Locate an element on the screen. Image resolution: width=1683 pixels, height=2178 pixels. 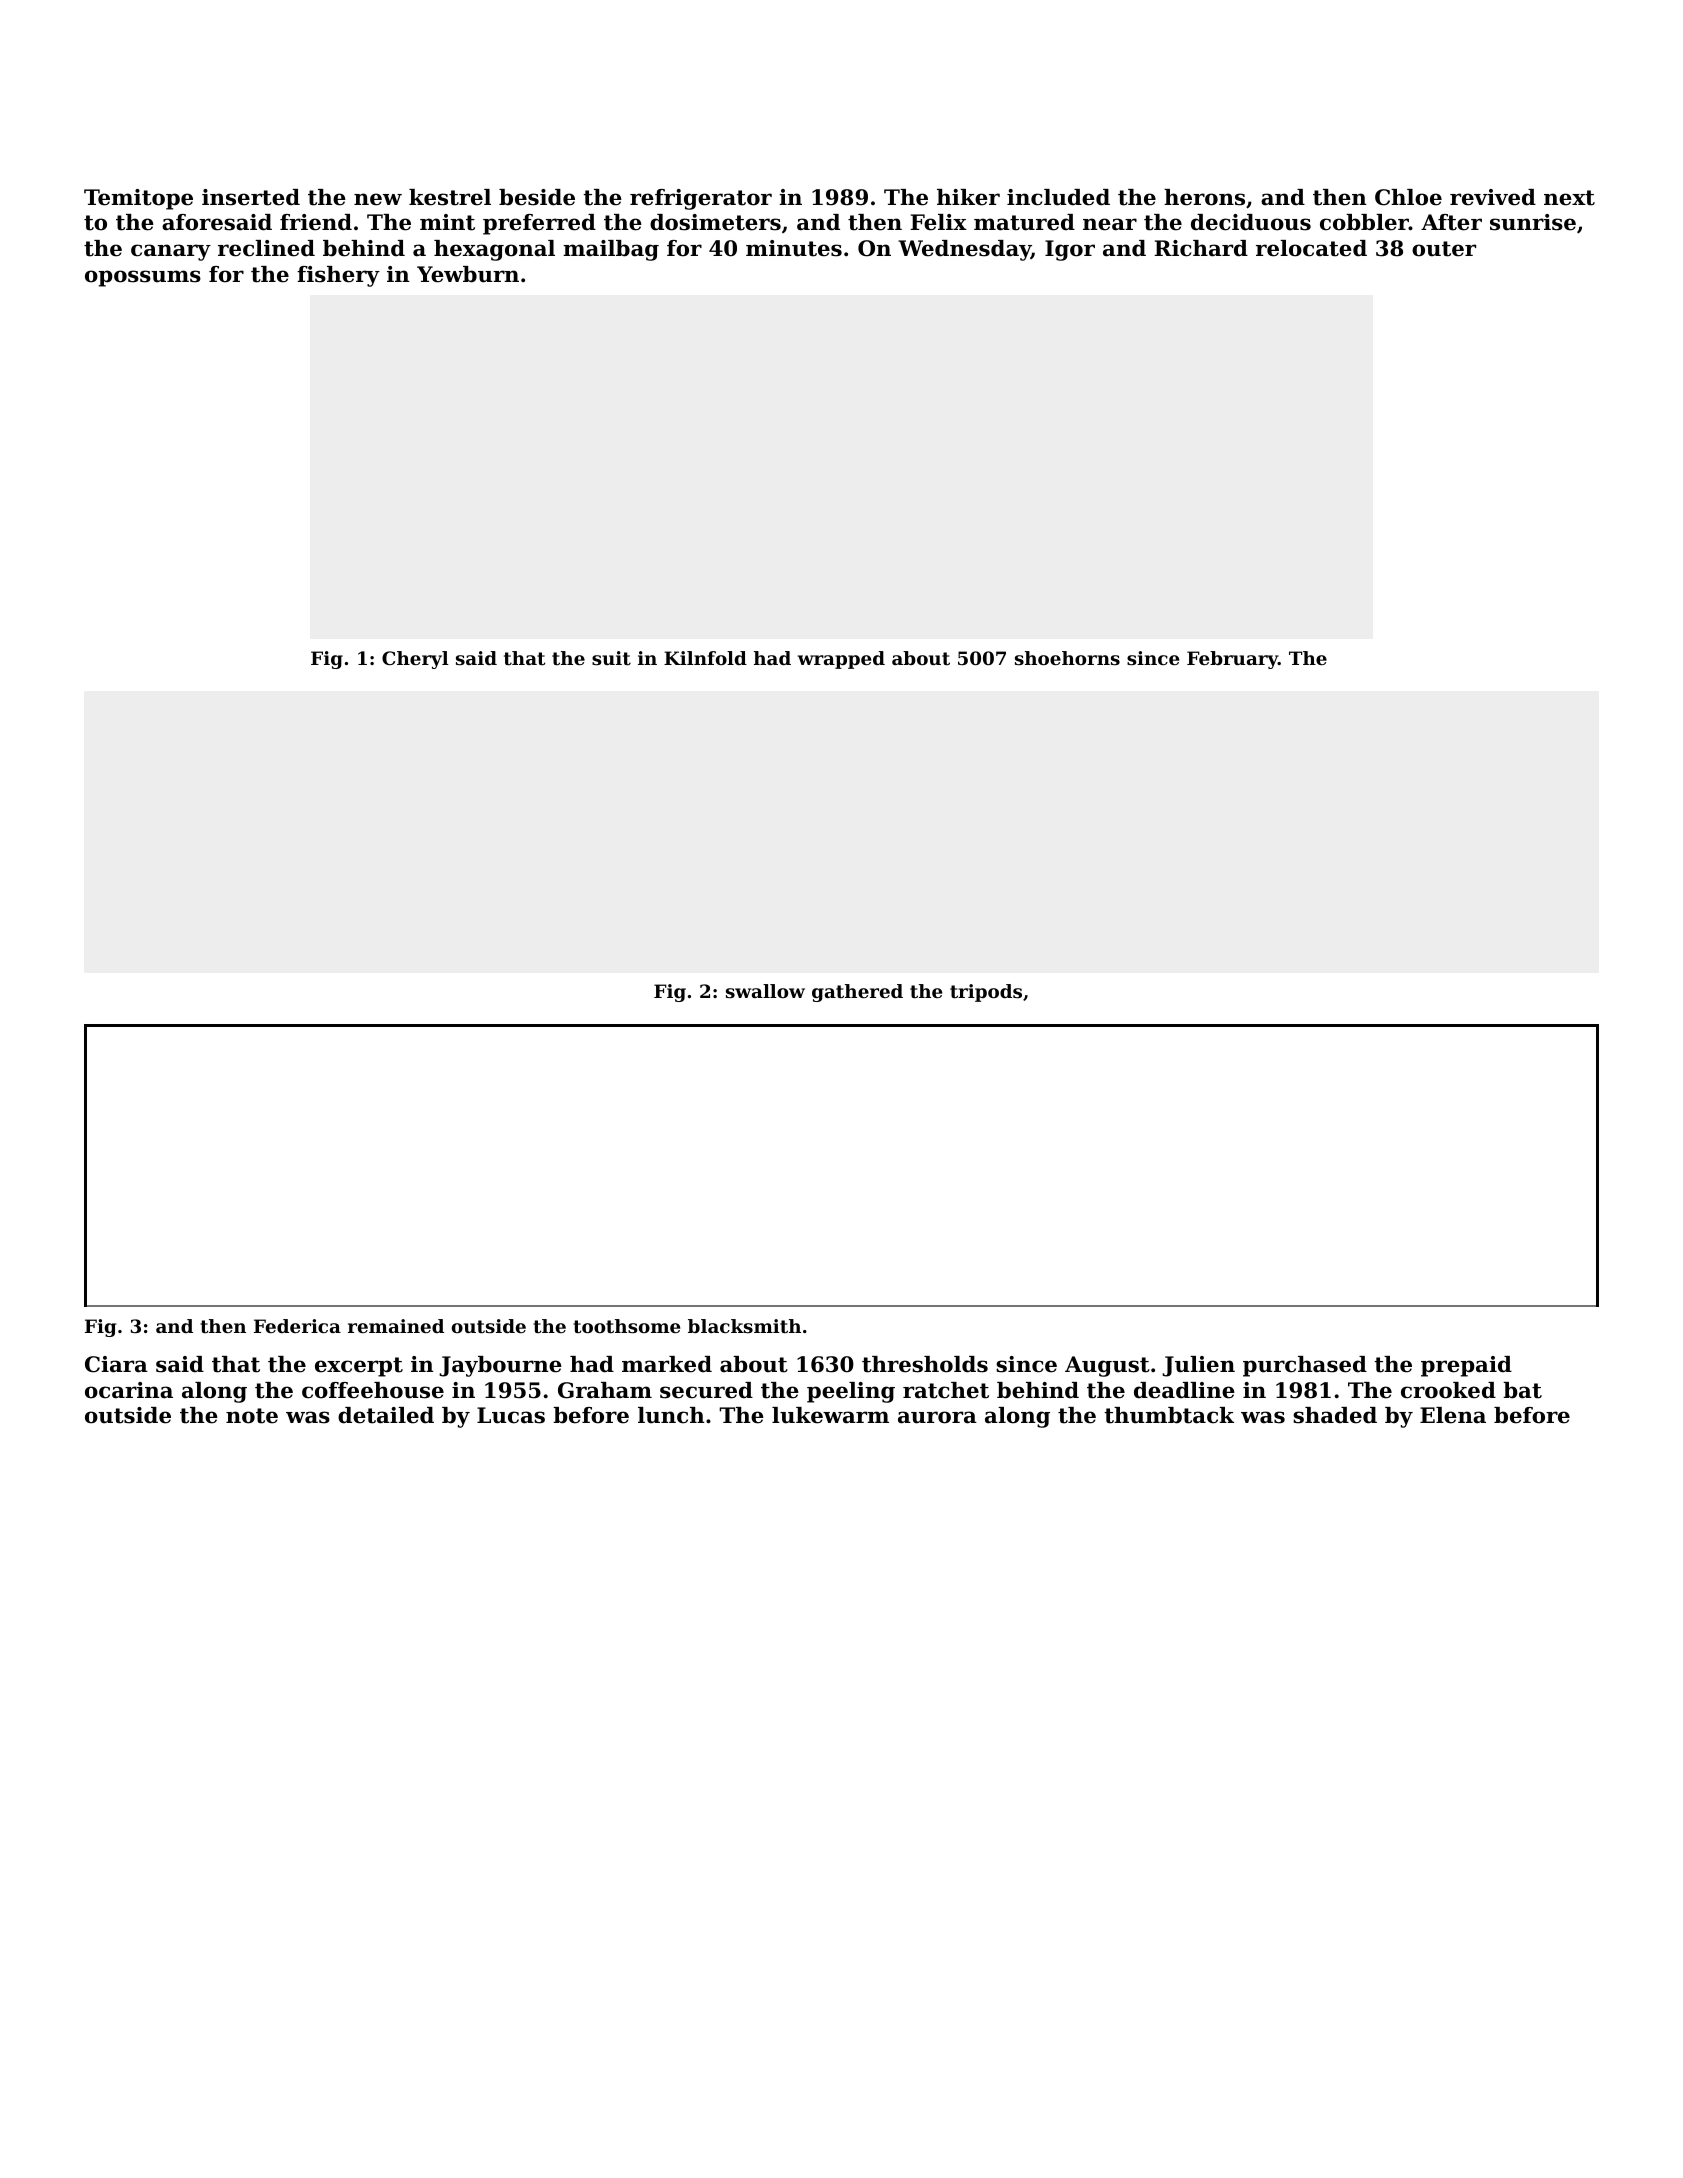
note is located at coordinates (252, 1416).
